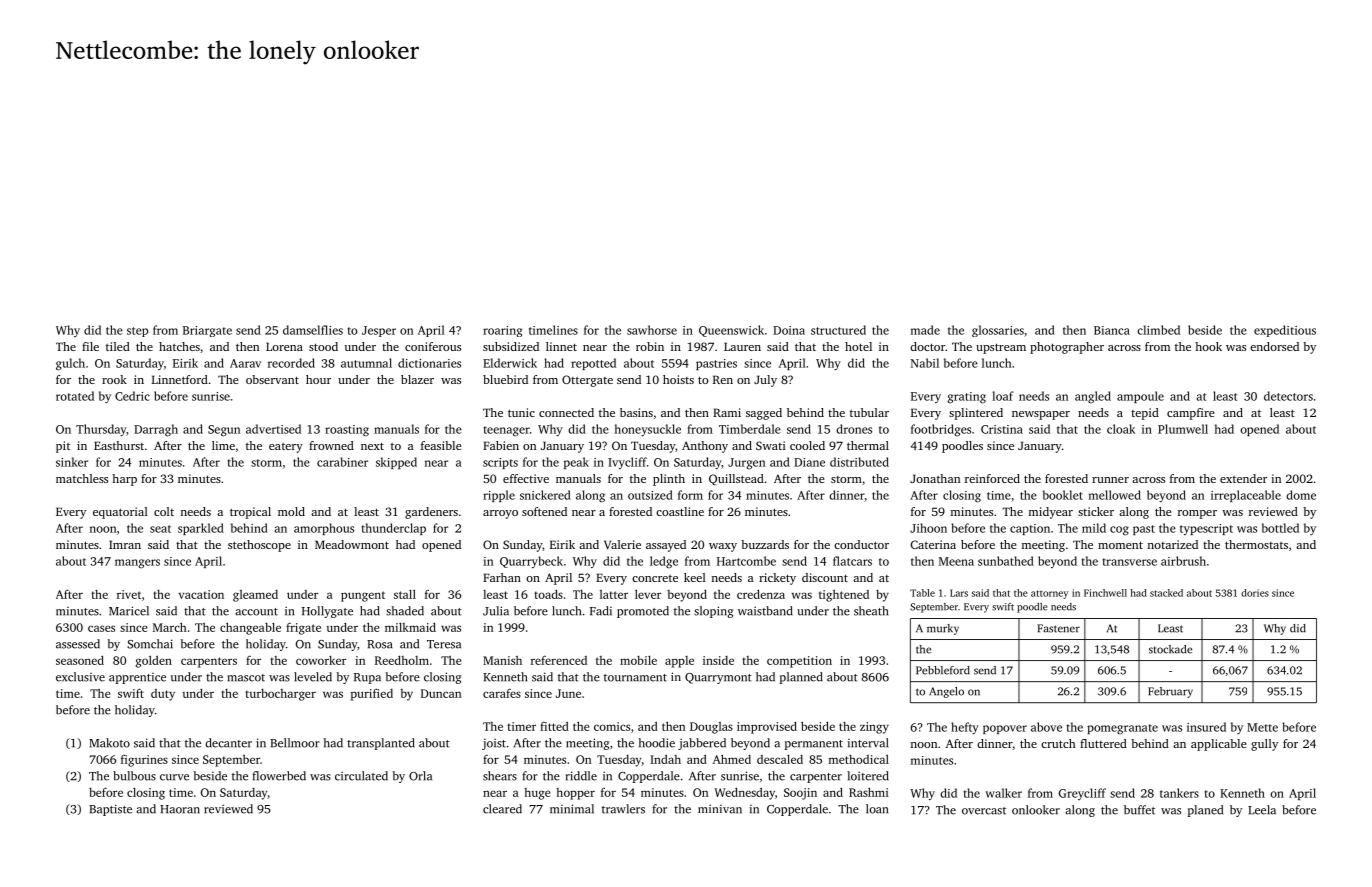 The image size is (1372, 887). What do you see at coordinates (544, 511) in the page?
I see `softened` at bounding box center [544, 511].
